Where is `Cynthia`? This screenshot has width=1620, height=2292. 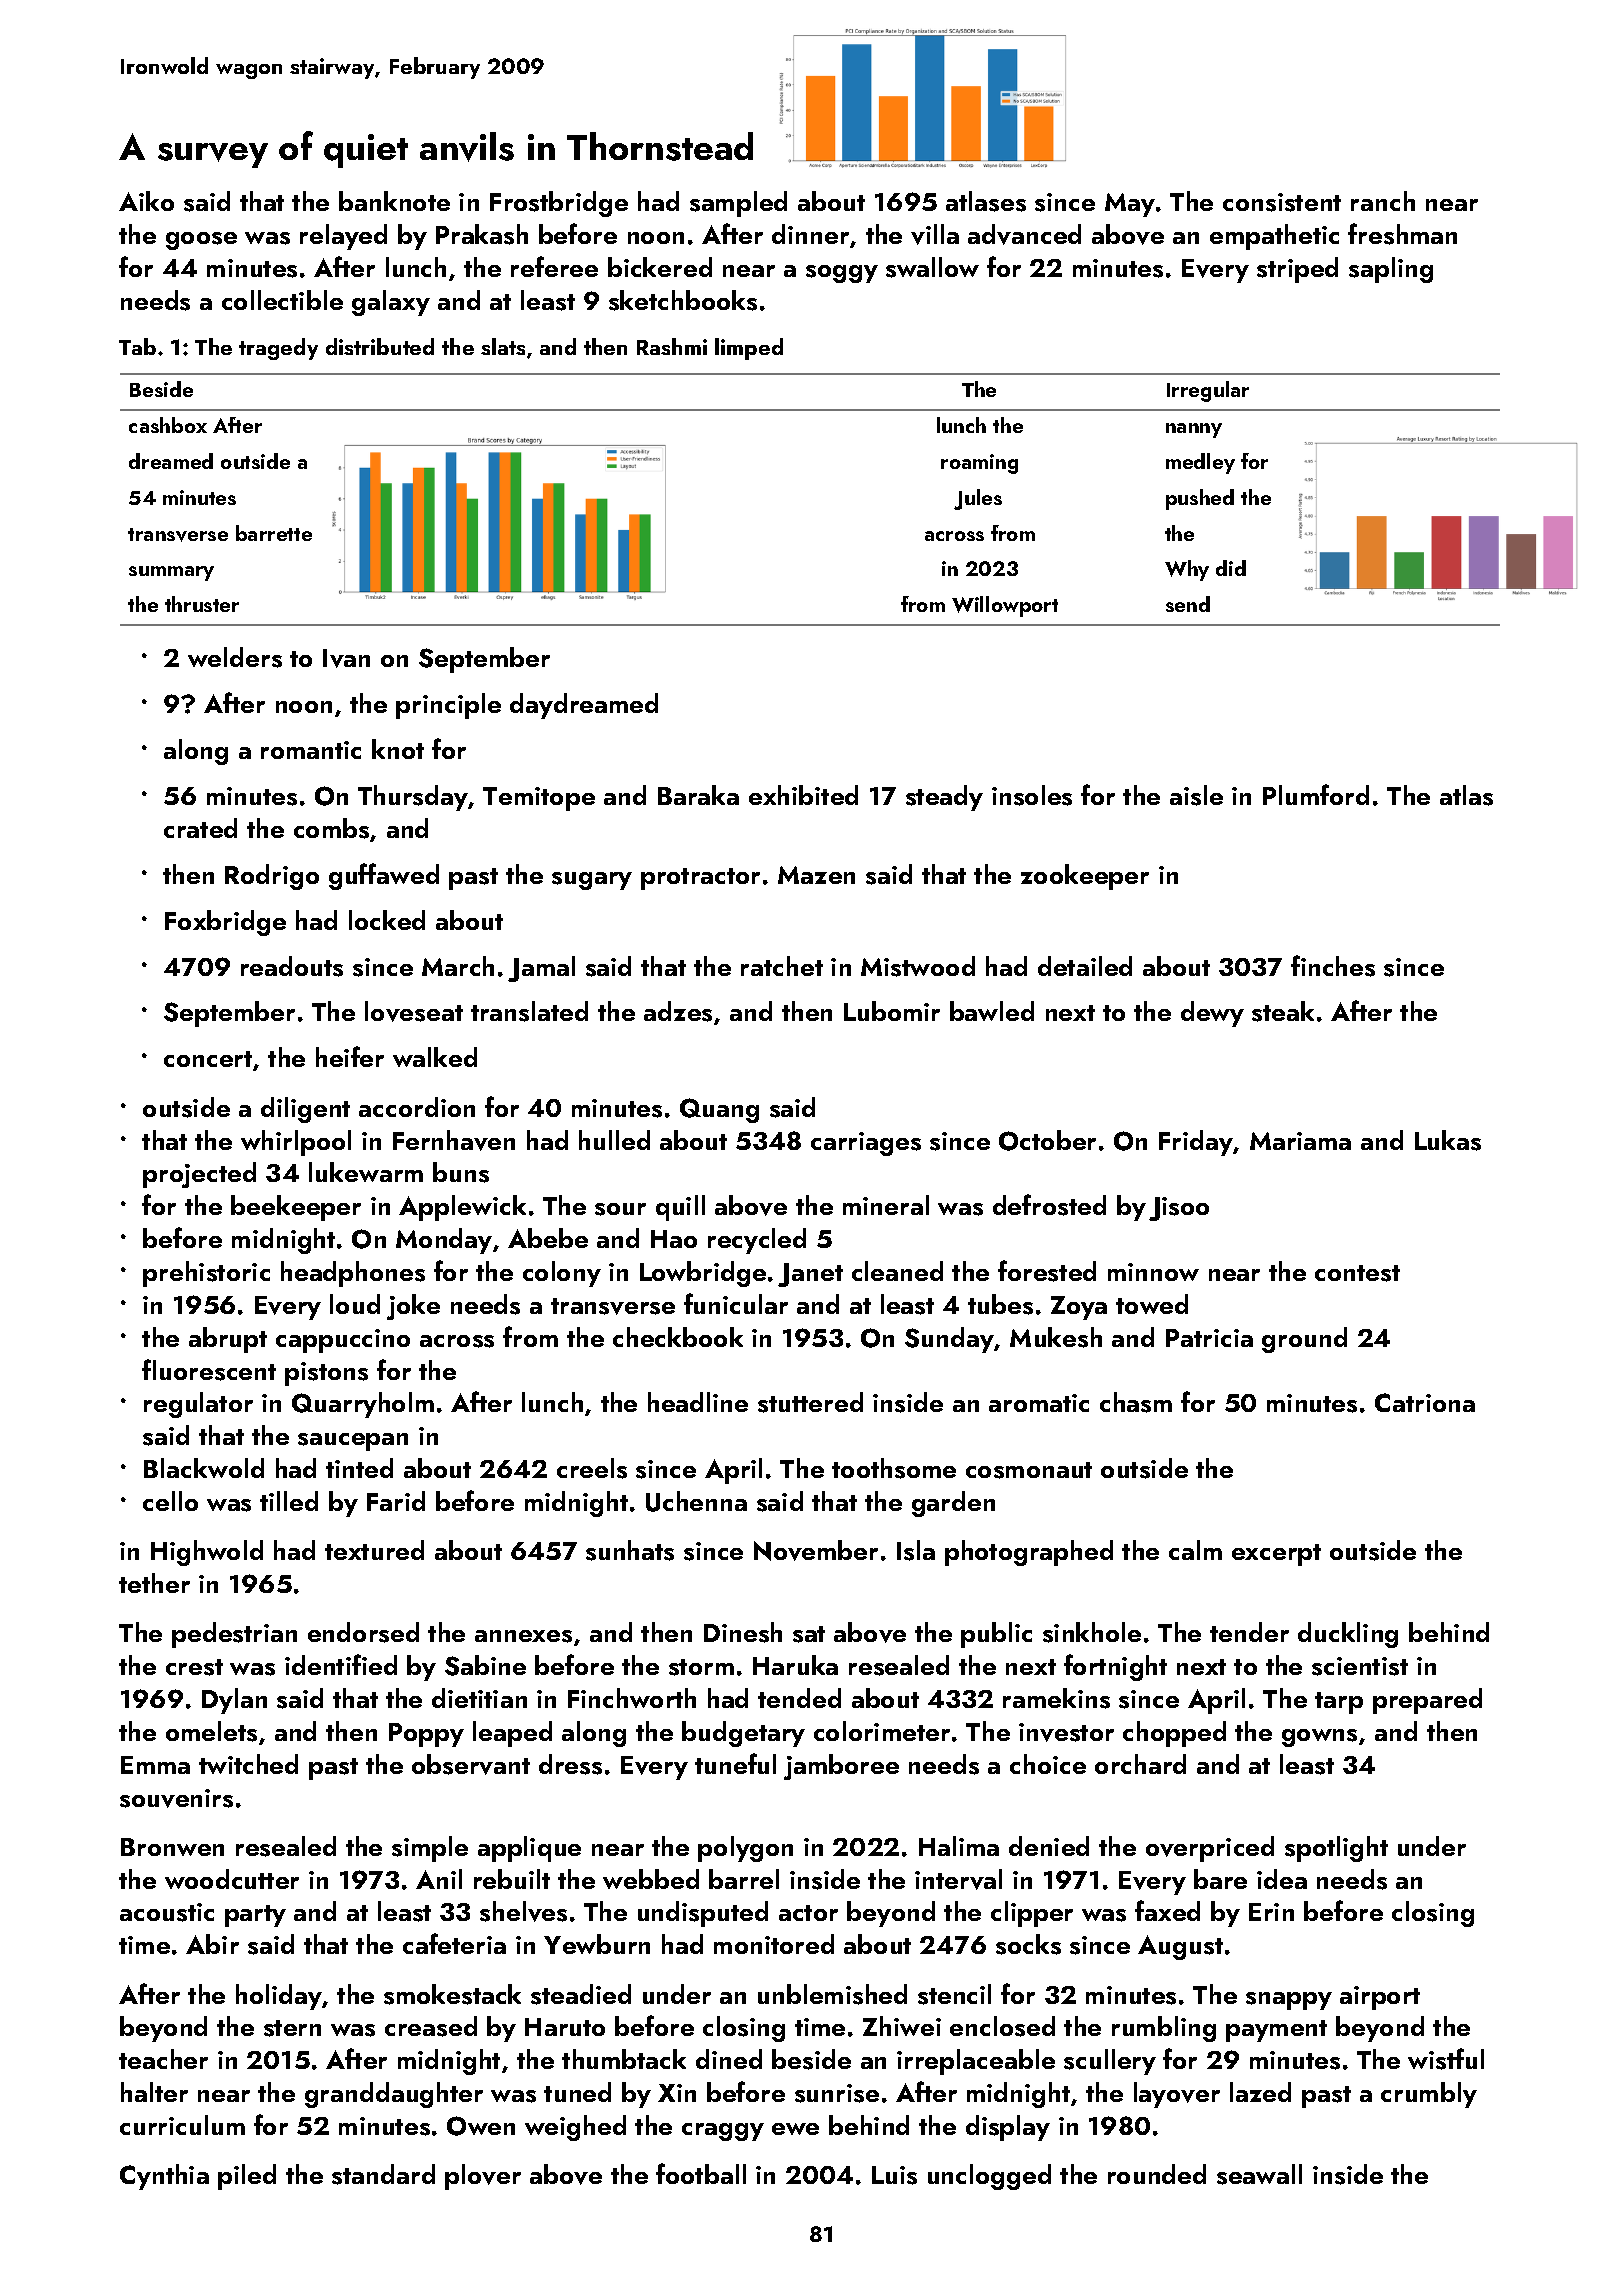 Cynthia is located at coordinates (164, 2177).
